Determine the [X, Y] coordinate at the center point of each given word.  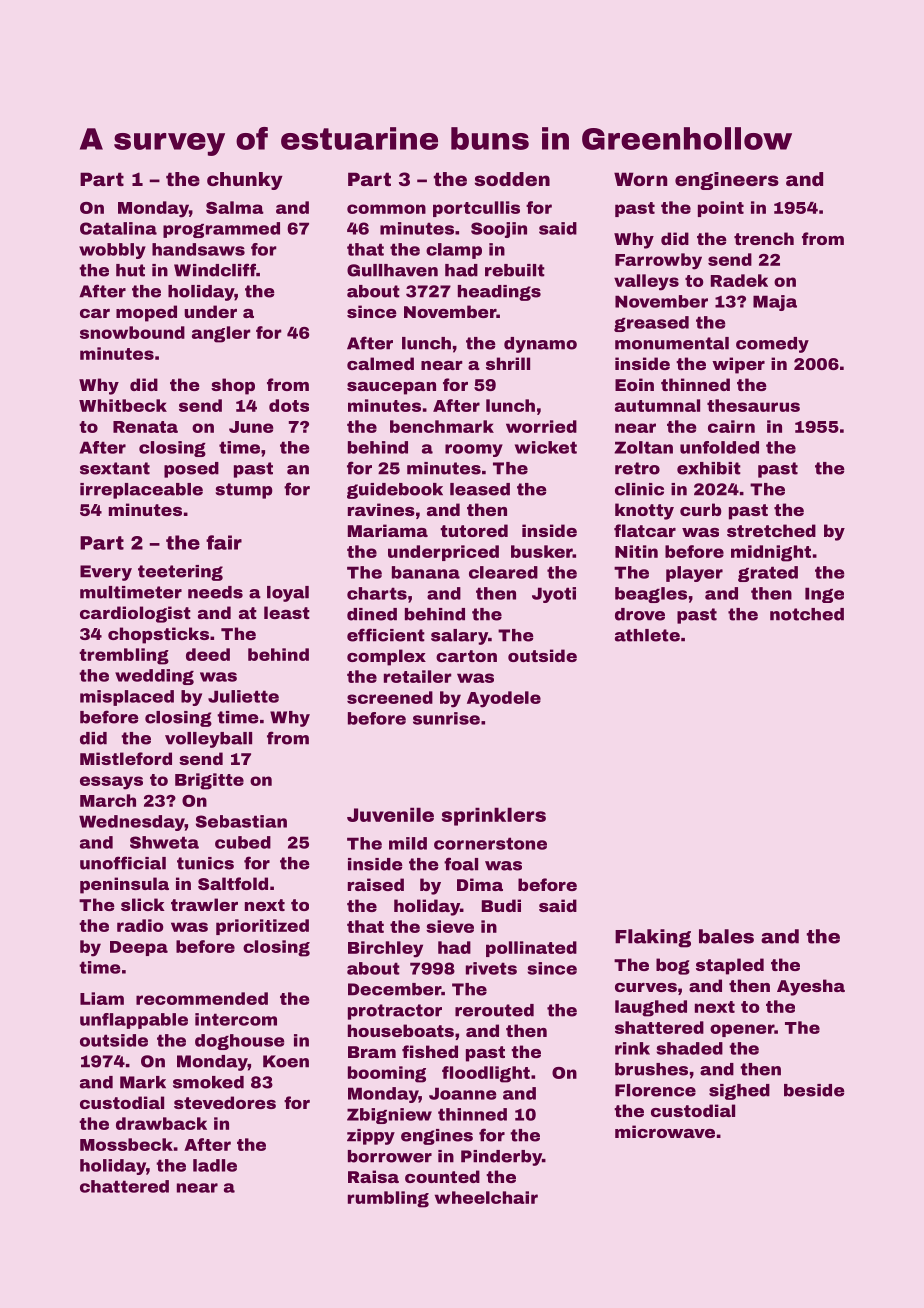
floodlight [486, 1074]
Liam [102, 998]
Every [106, 573]
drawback [161, 1123]
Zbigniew [389, 1116]
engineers [727, 181]
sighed [739, 1092]
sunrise [446, 718]
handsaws [198, 249]
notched [807, 614]
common [386, 209]
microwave [665, 1131]
